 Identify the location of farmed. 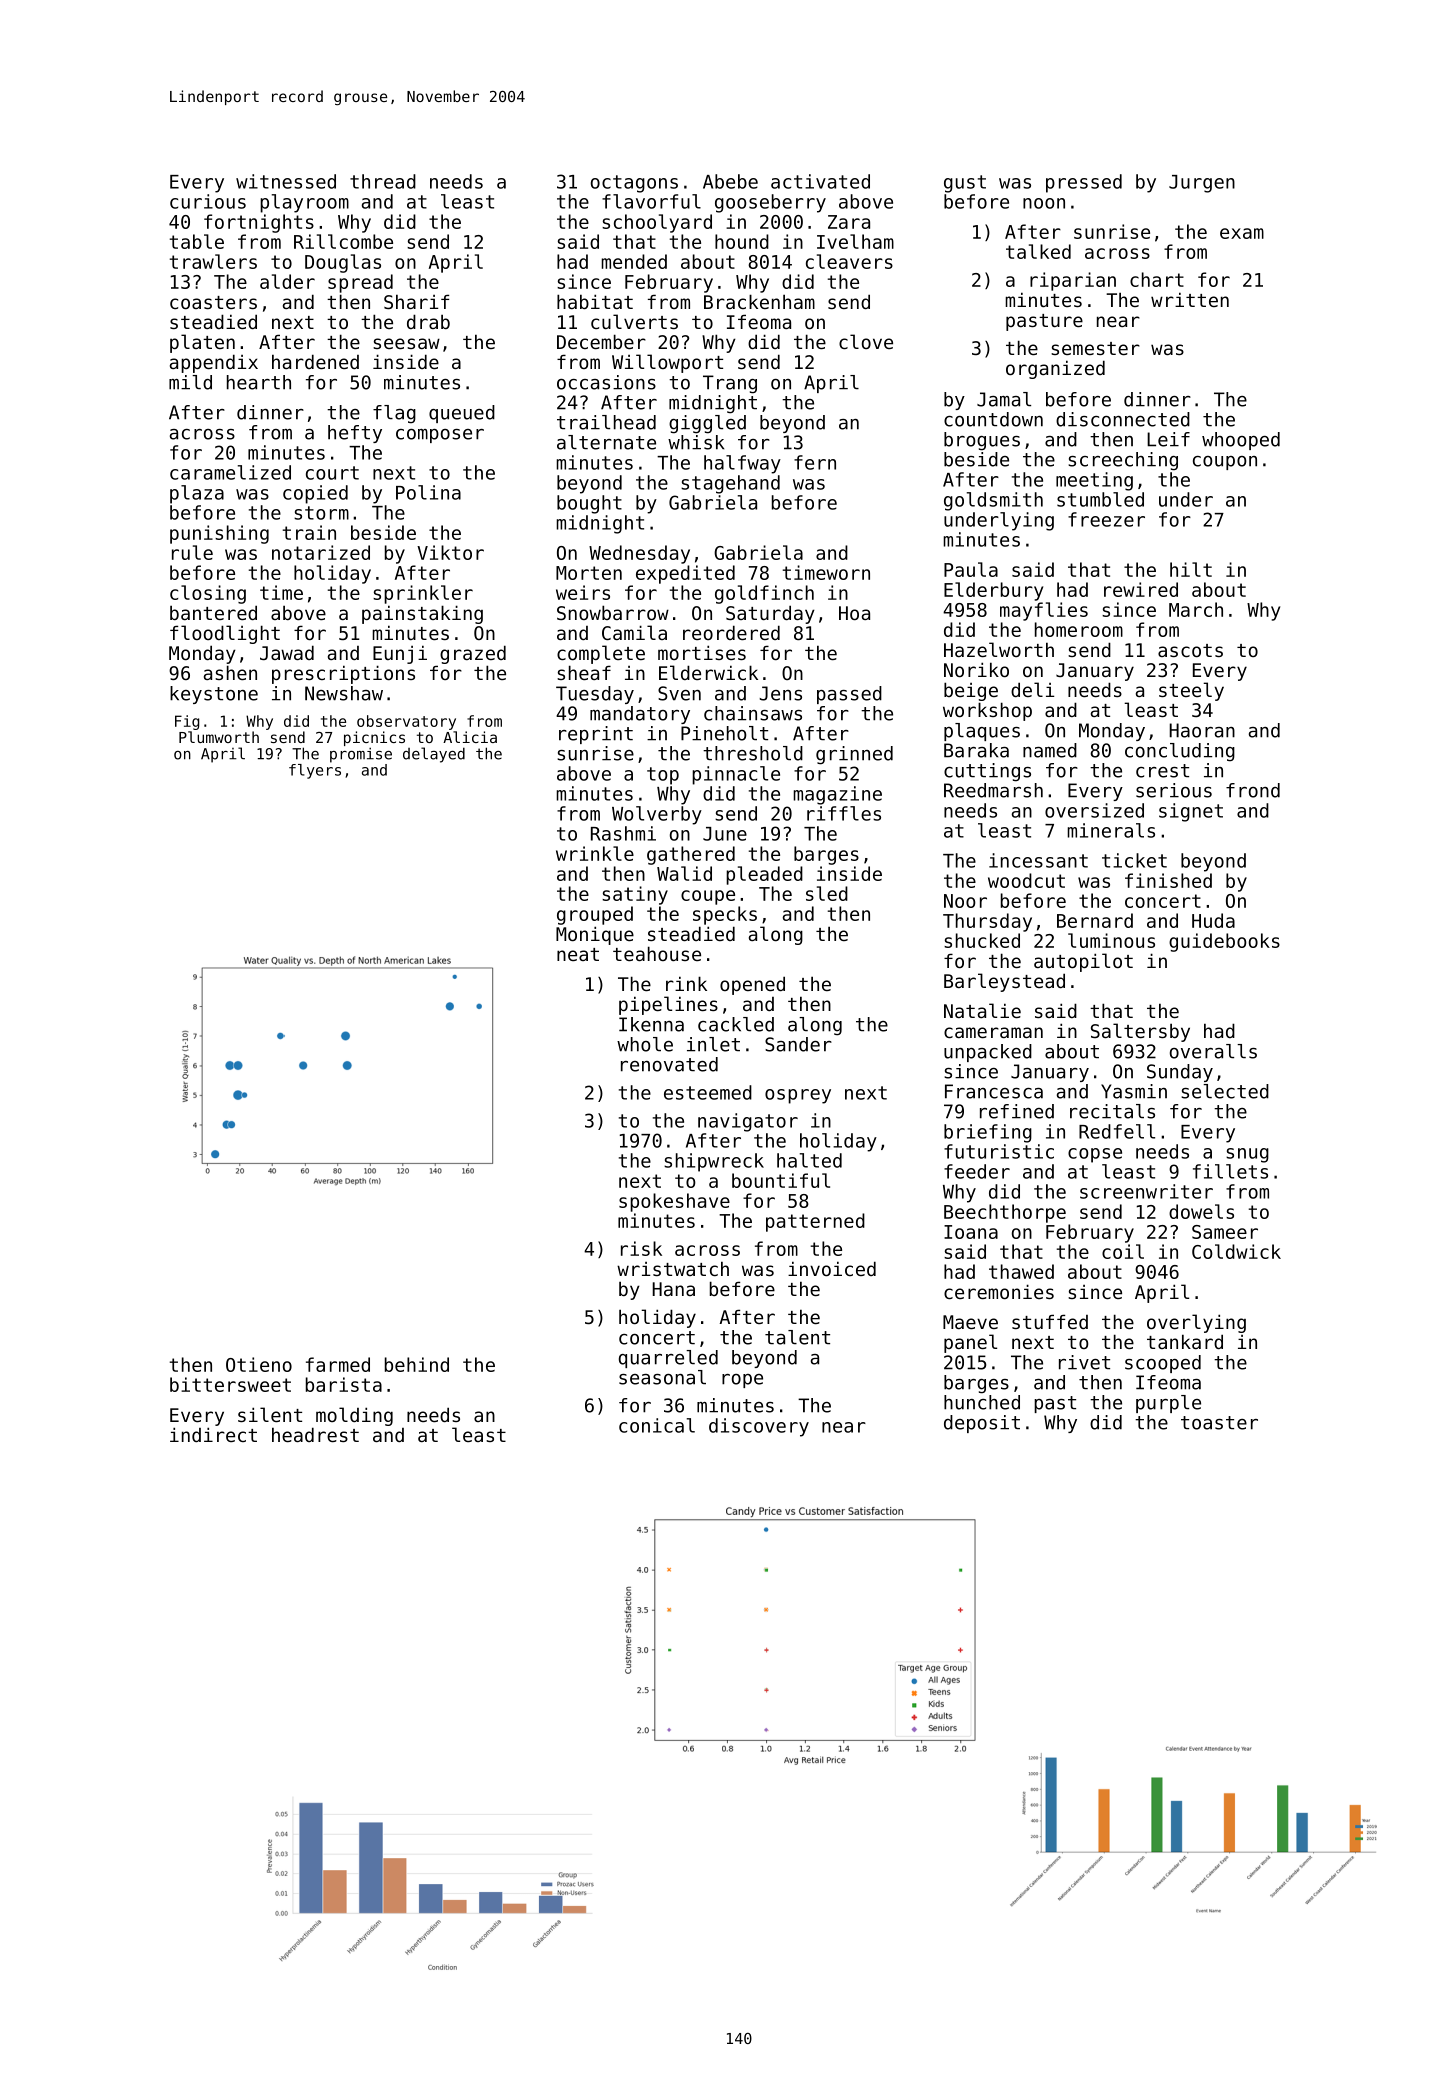
(338, 1364).
